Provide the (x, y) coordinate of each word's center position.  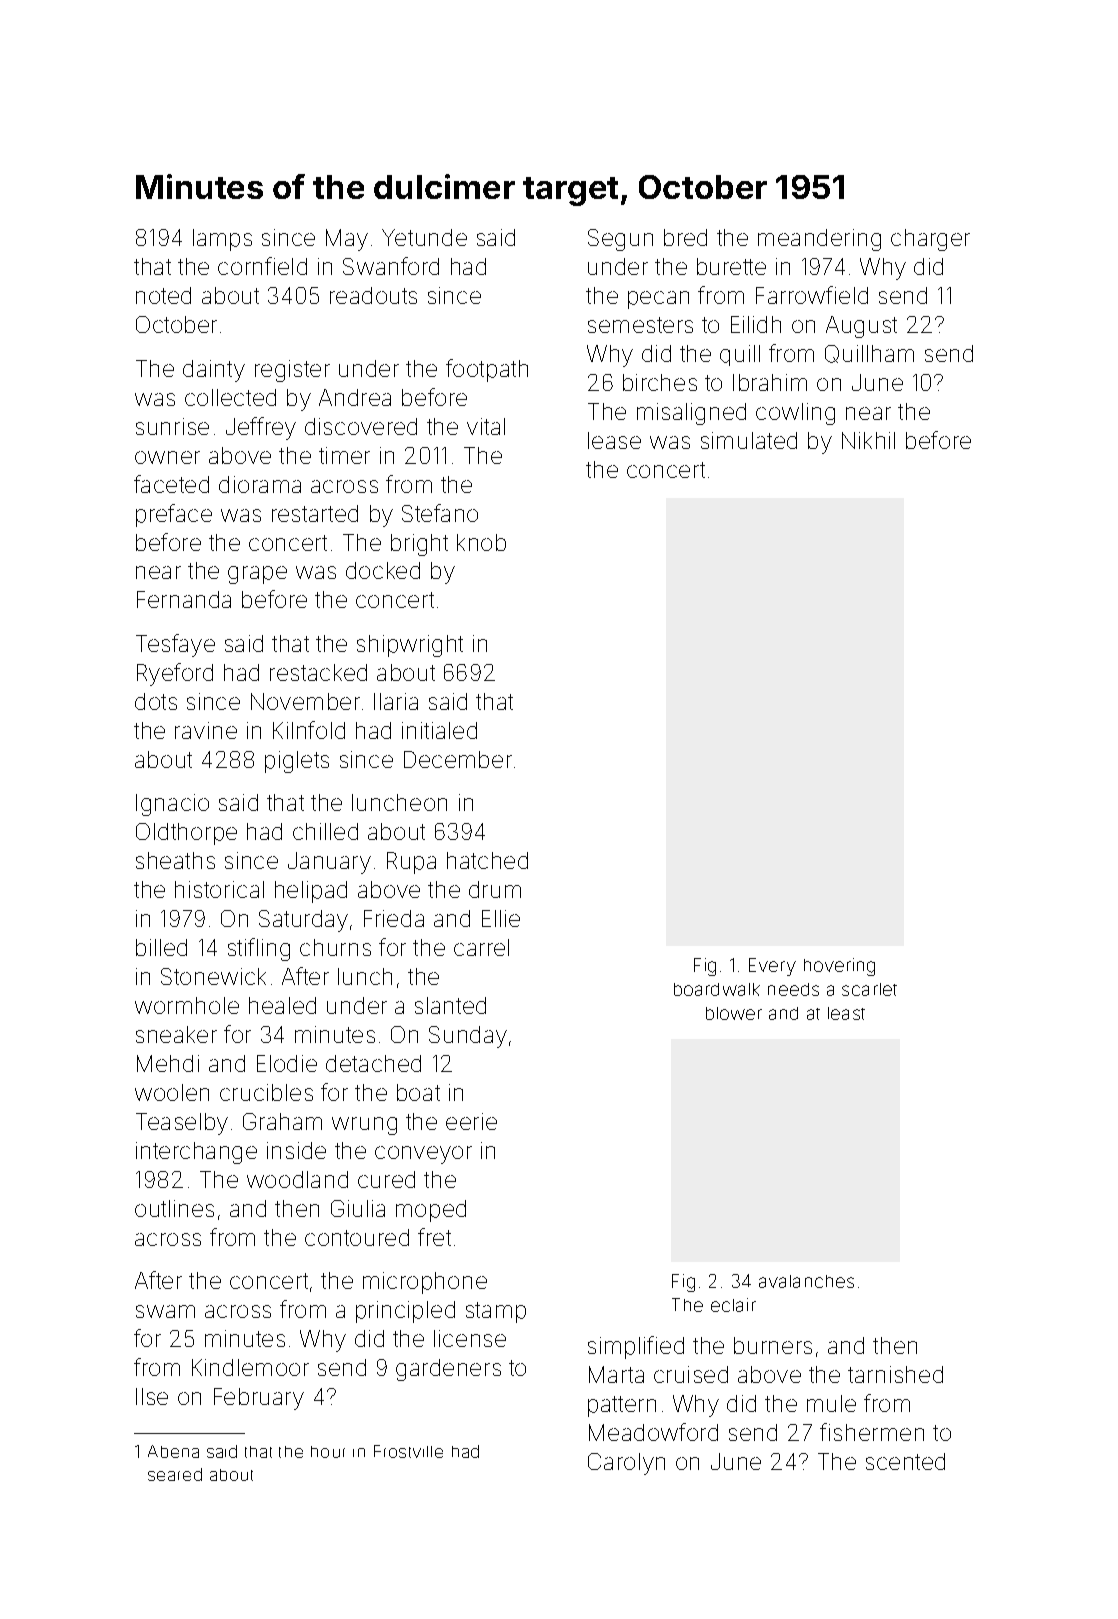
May (347, 240)
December (458, 759)
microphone (425, 1283)
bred (685, 237)
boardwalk (717, 989)
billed (161, 947)
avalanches (806, 1281)
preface (174, 515)
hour (328, 1452)
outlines (174, 1208)
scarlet (869, 989)
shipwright (410, 646)
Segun (620, 240)
